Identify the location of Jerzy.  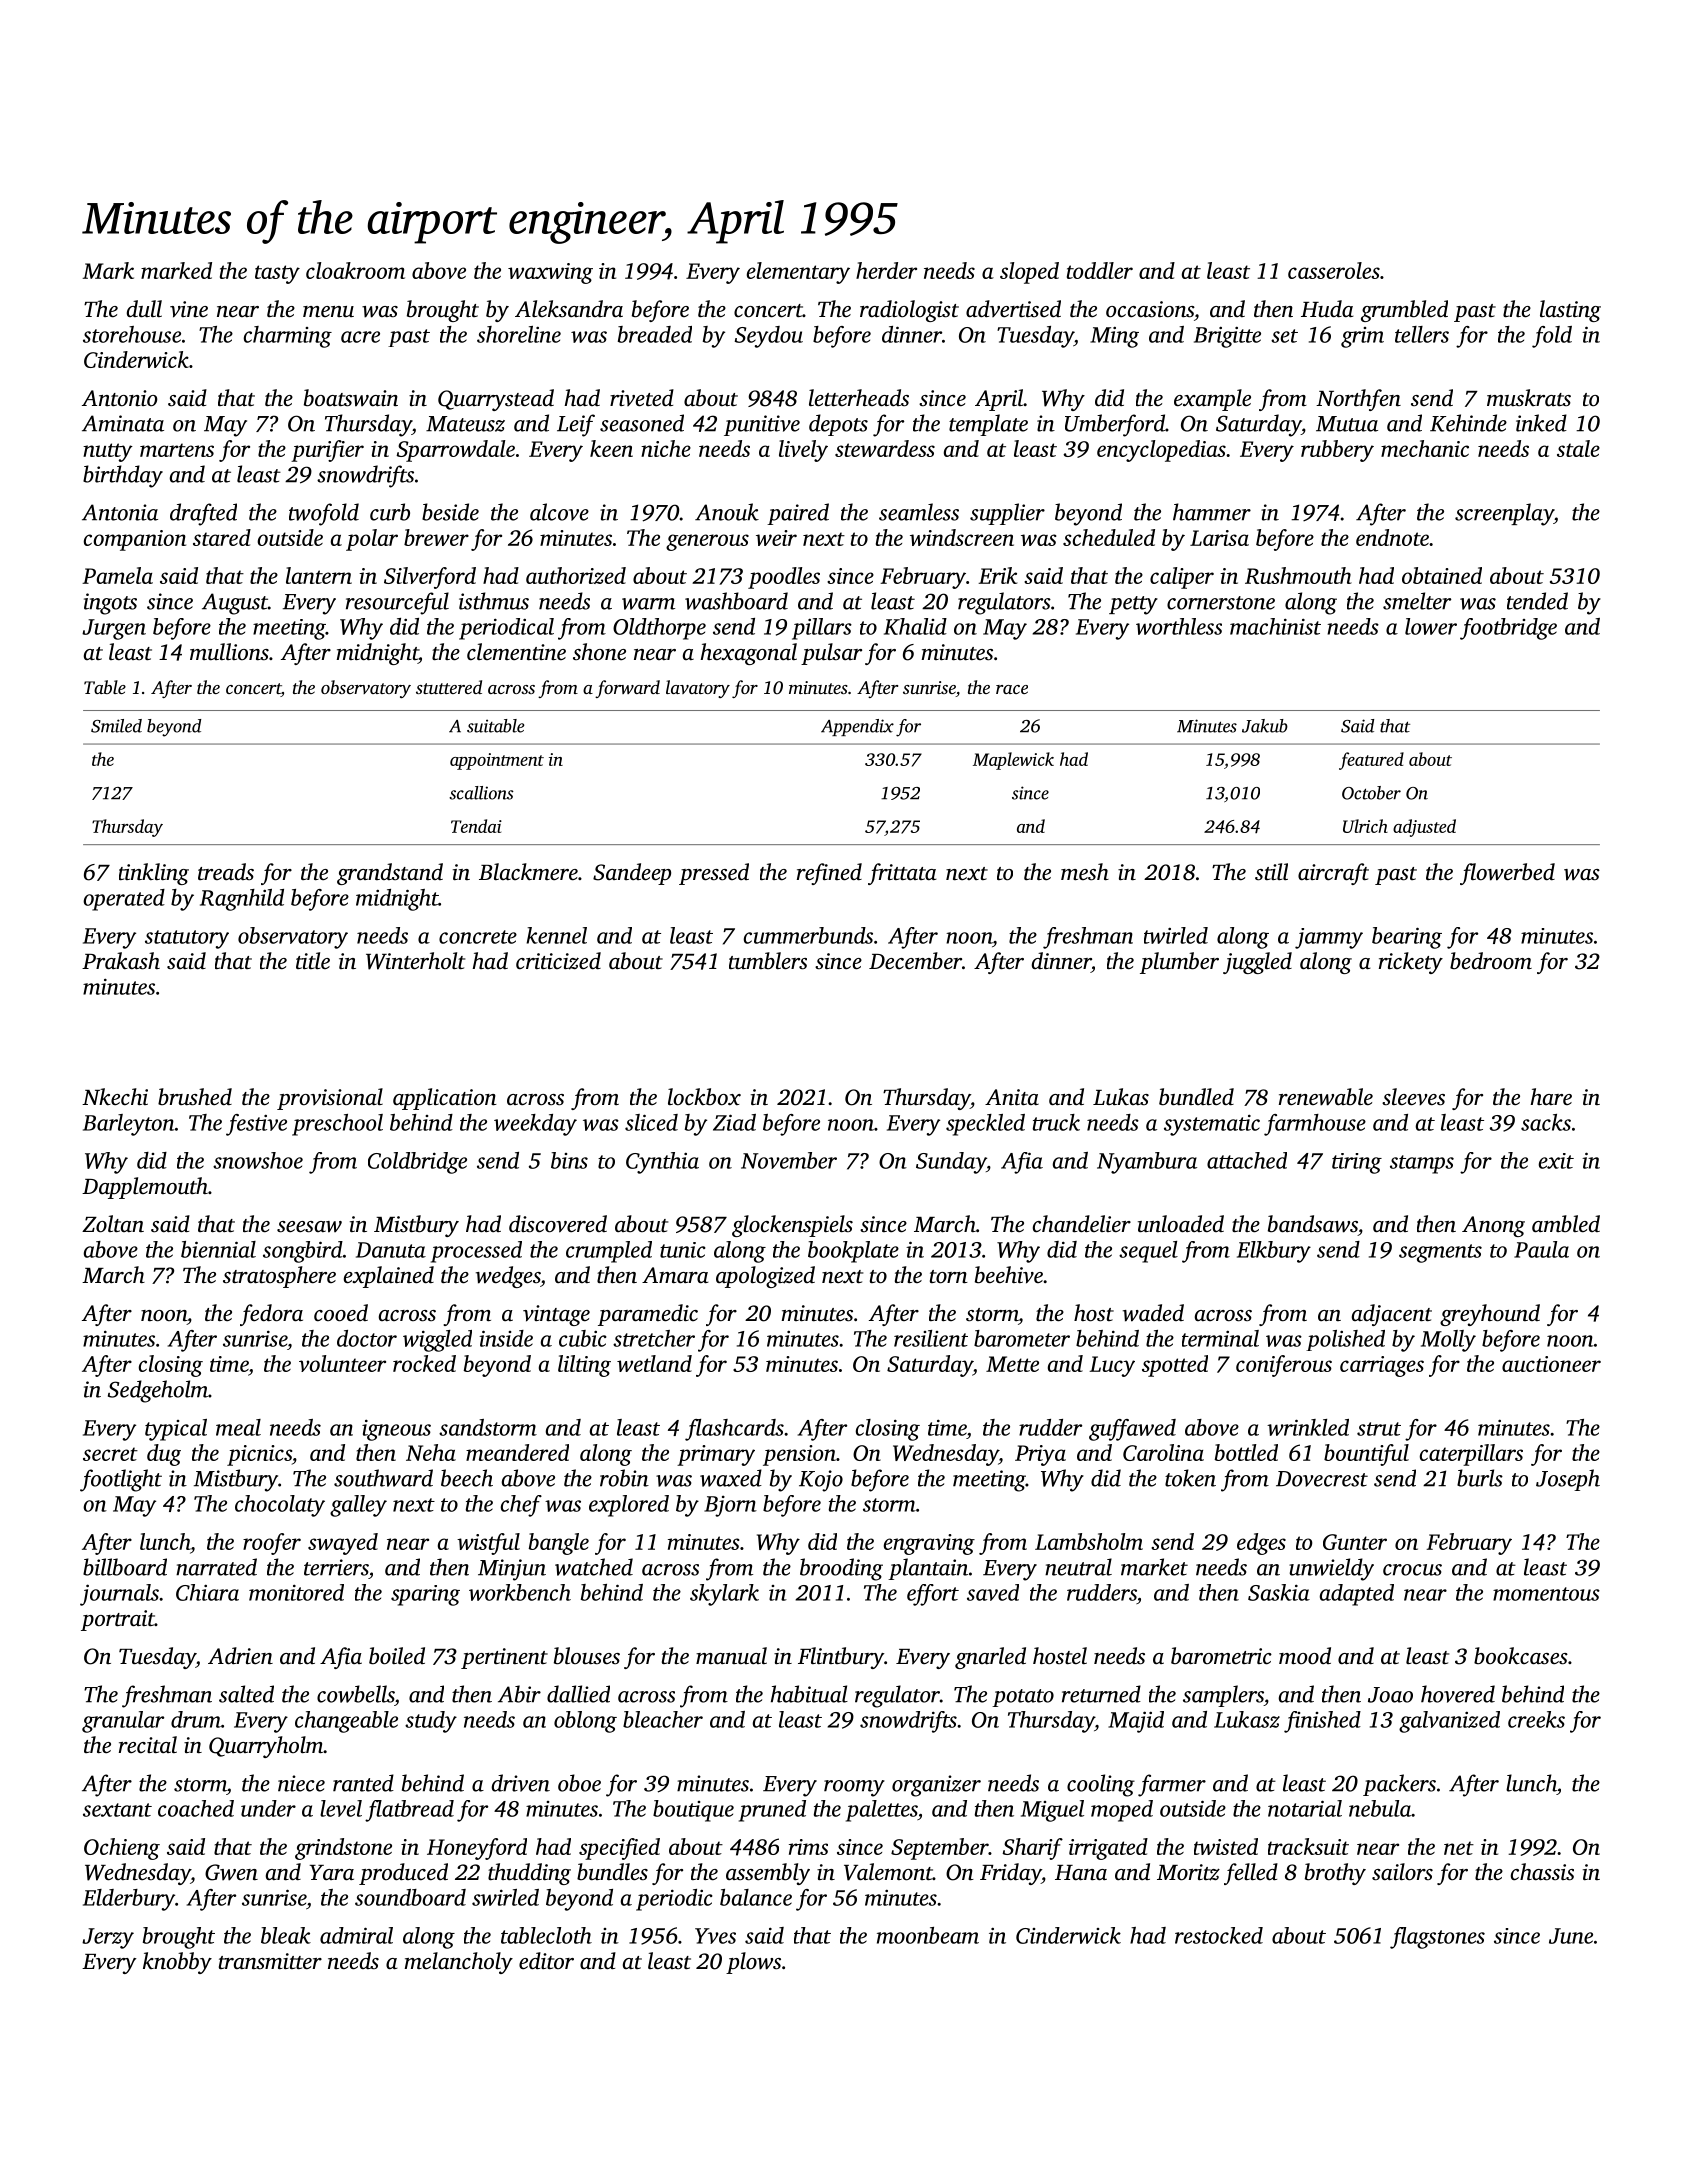
(108, 1938).
